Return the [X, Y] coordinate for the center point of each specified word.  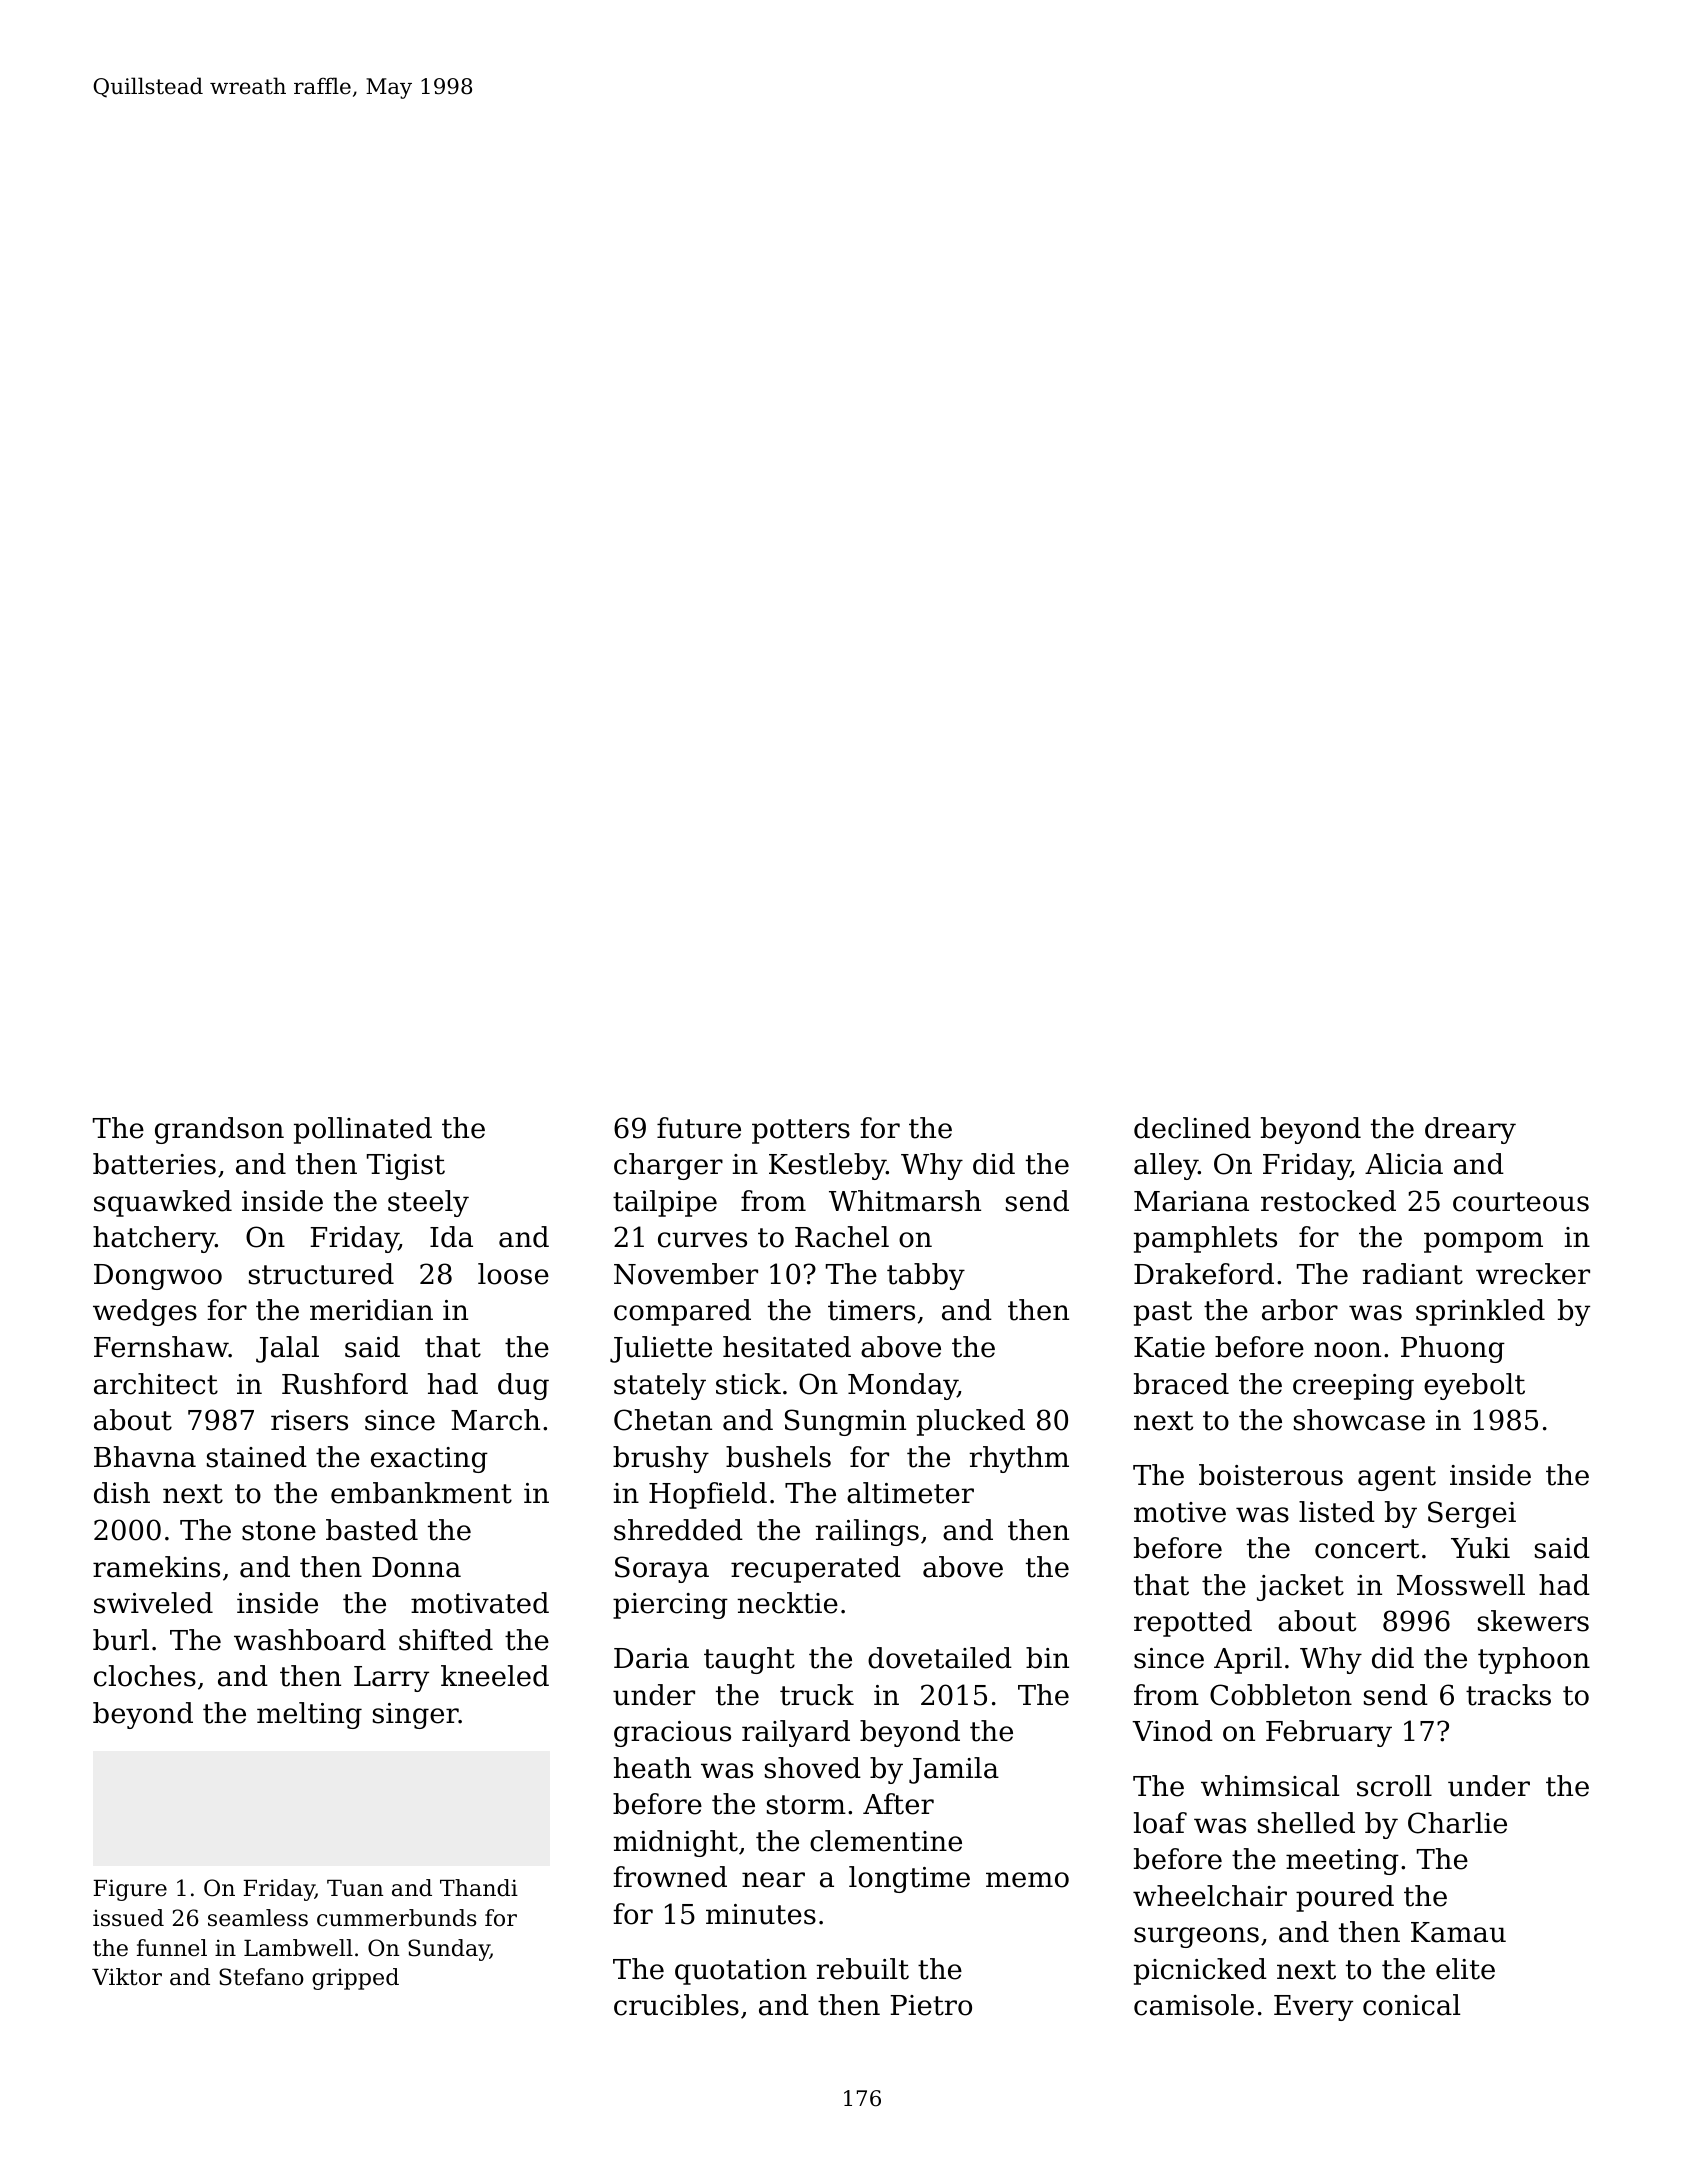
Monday [903, 1386]
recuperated [816, 1569]
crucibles [676, 2005]
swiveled [153, 1603]
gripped [355, 1979]
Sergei [1472, 1514]
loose [513, 1274]
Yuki [1480, 1548]
